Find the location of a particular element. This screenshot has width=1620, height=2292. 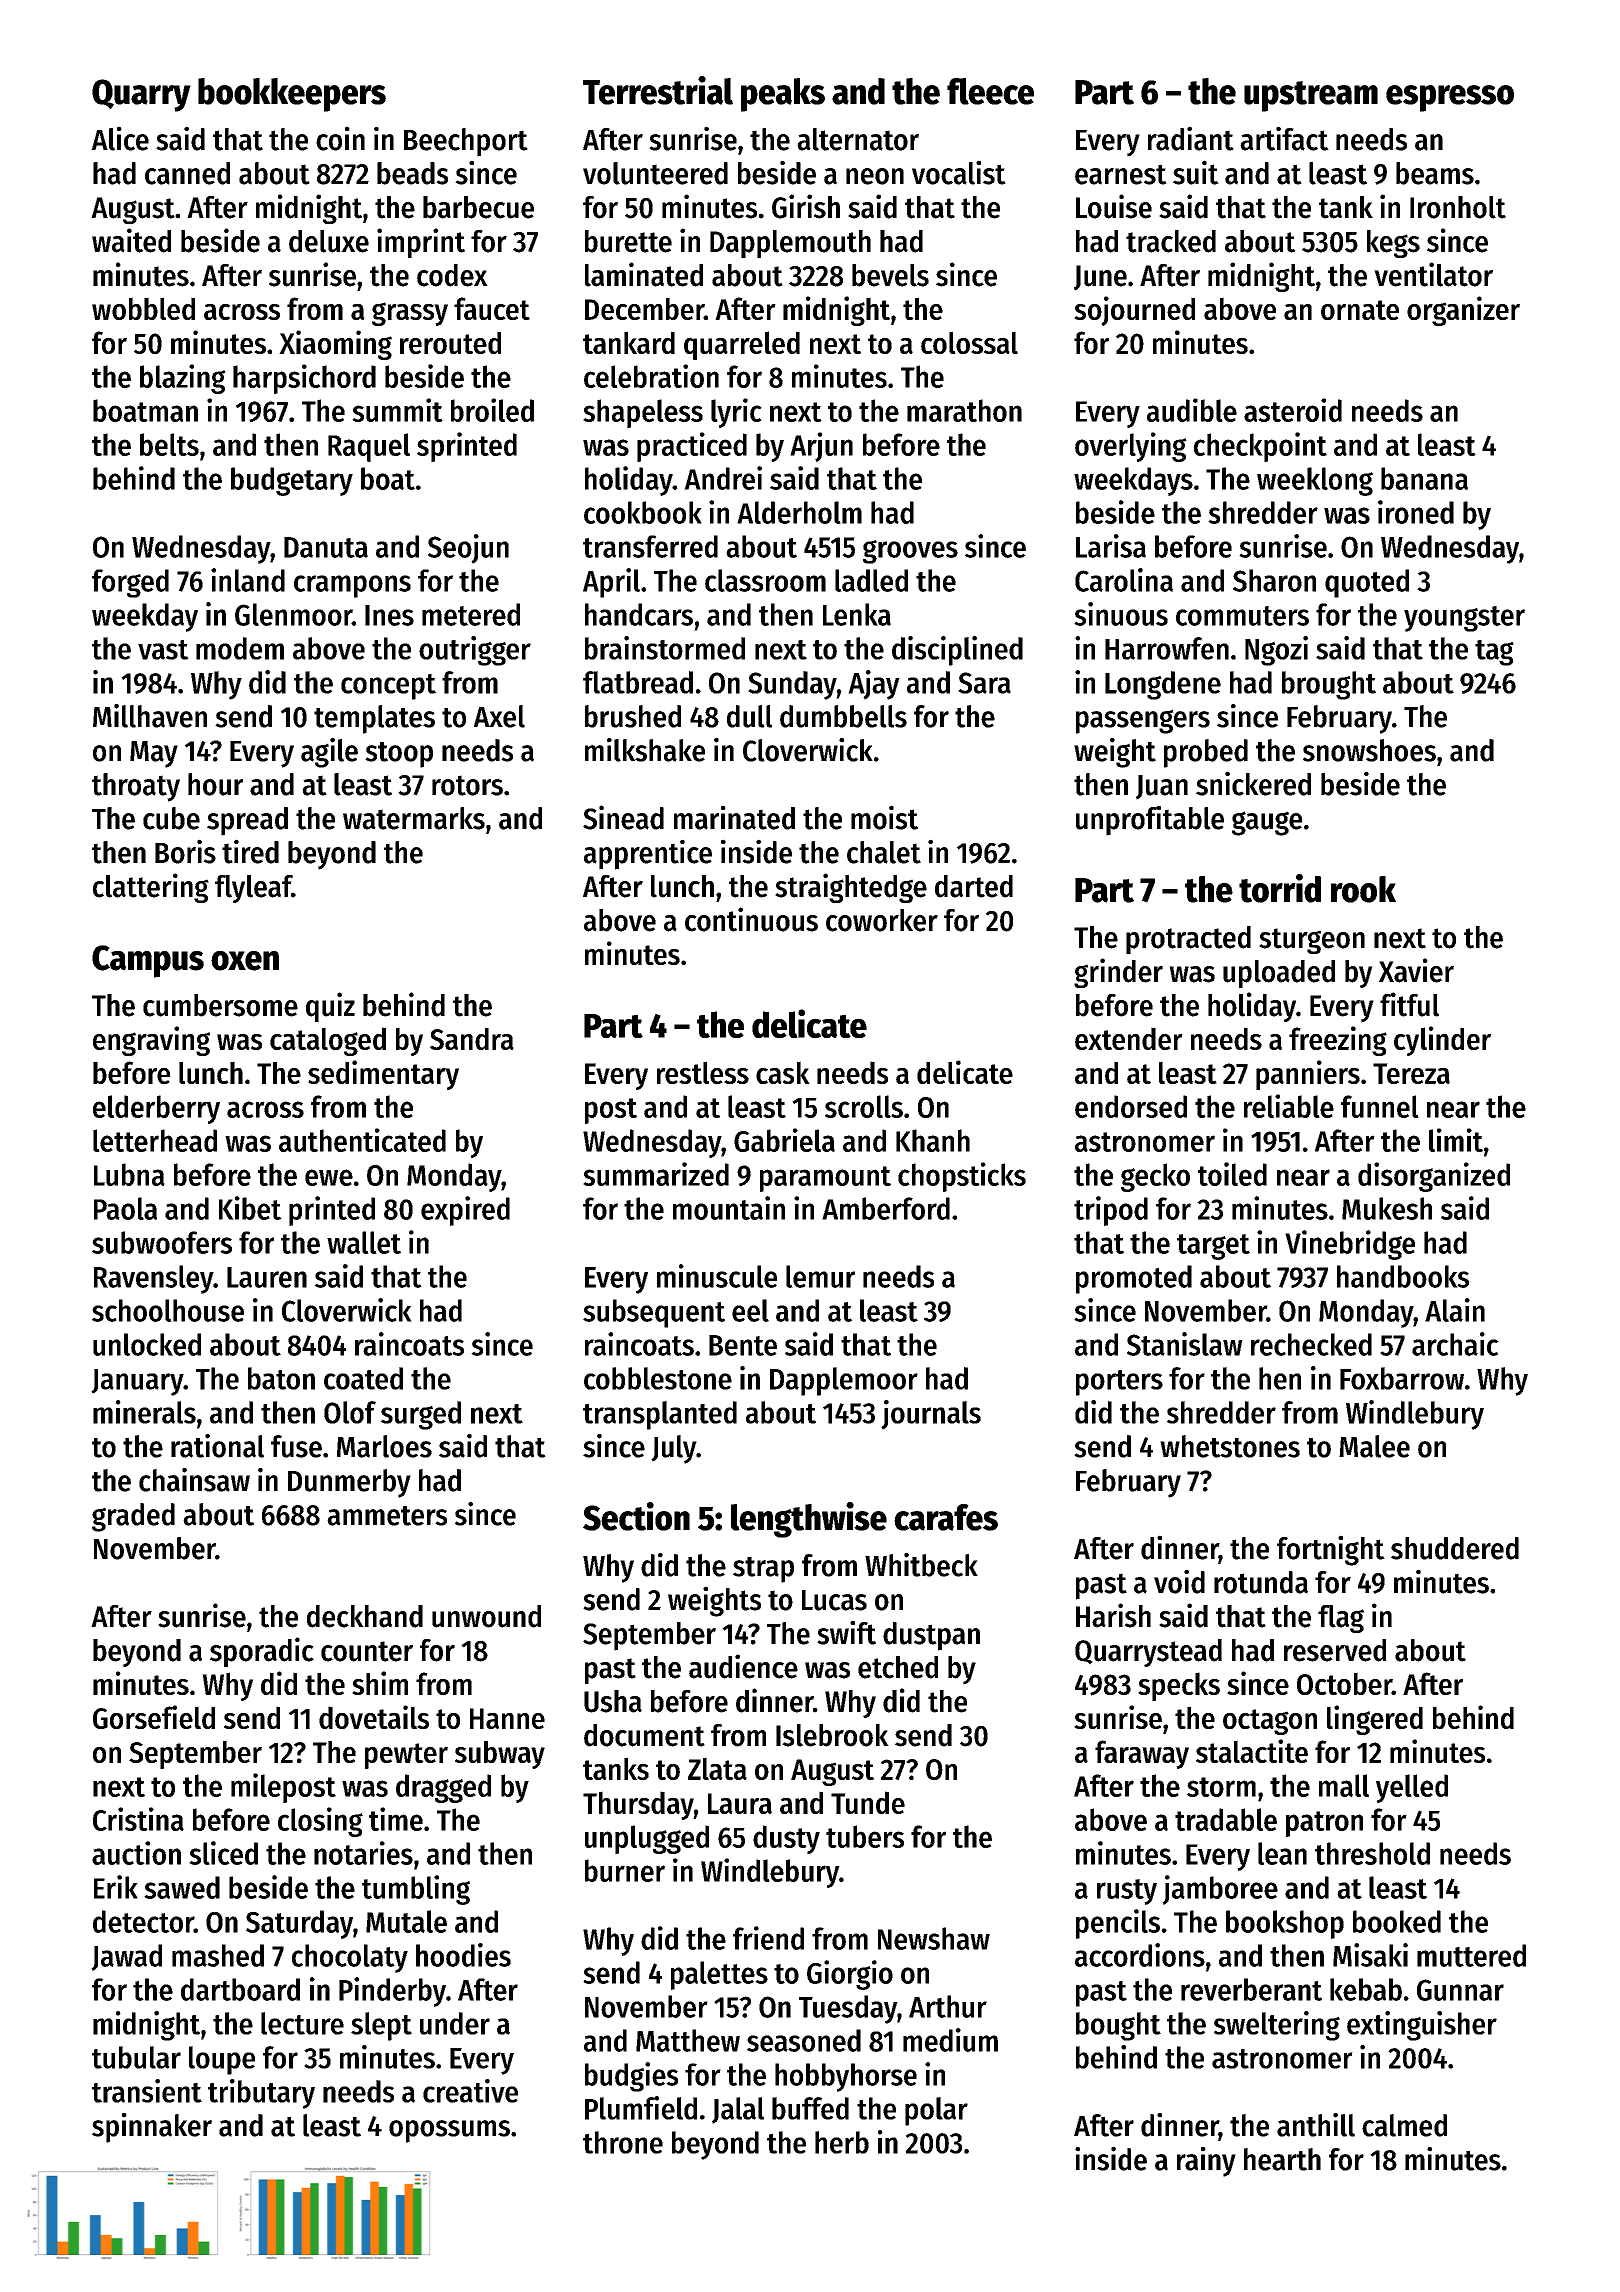

celebration is located at coordinates (651, 376).
